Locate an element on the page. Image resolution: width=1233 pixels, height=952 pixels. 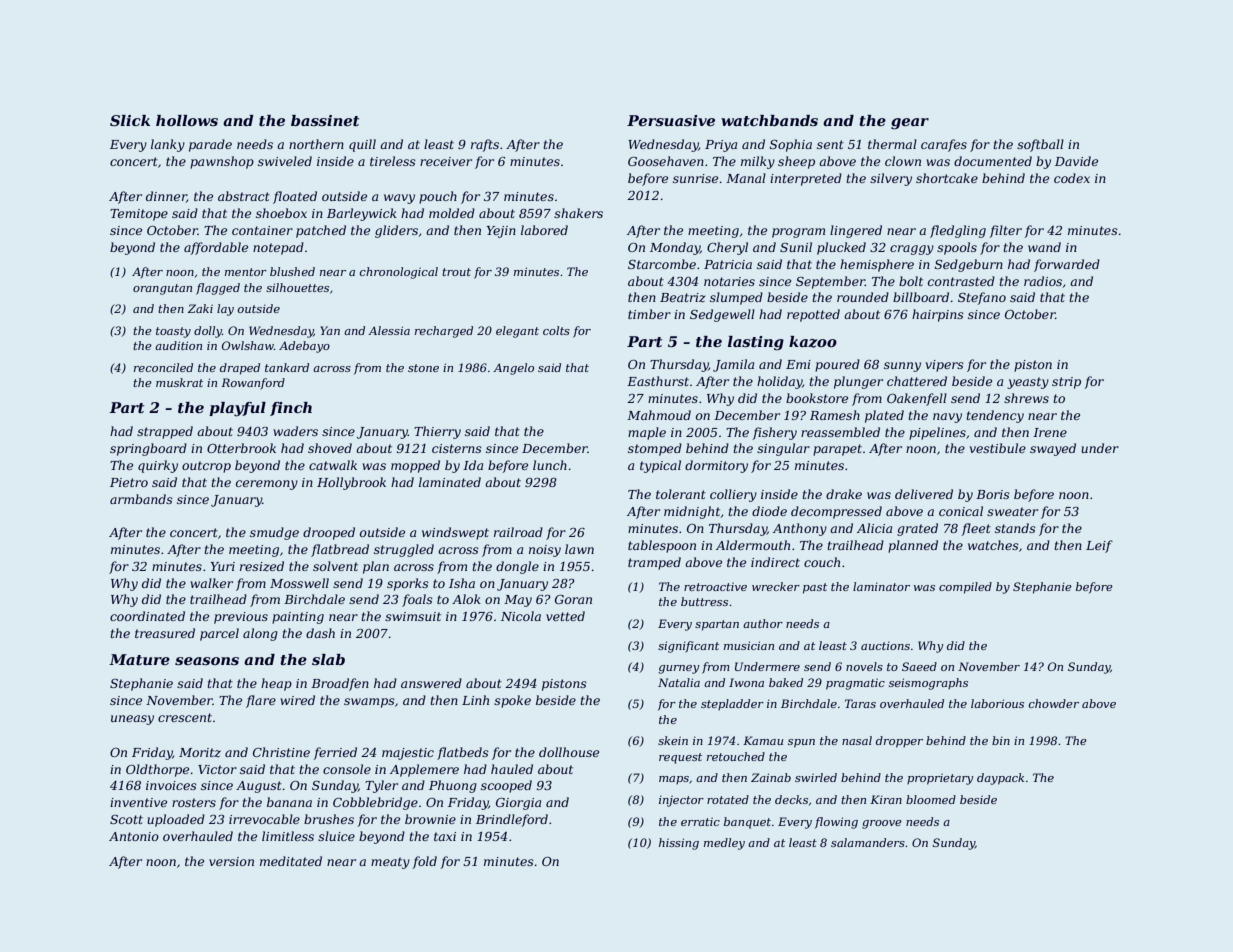
waders is located at coordinates (295, 431).
